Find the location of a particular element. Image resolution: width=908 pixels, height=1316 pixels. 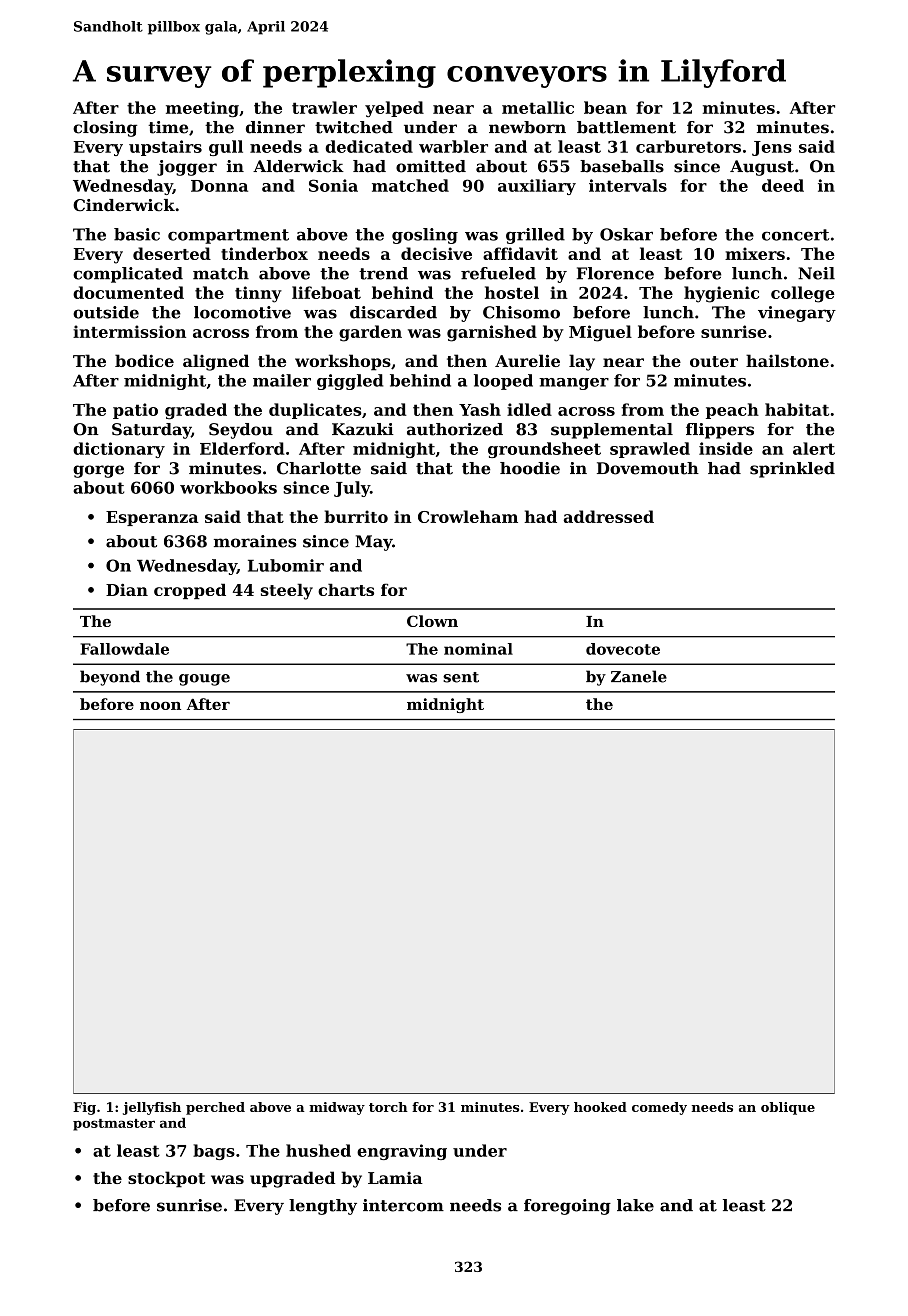

Fig is located at coordinates (84, 1108).
